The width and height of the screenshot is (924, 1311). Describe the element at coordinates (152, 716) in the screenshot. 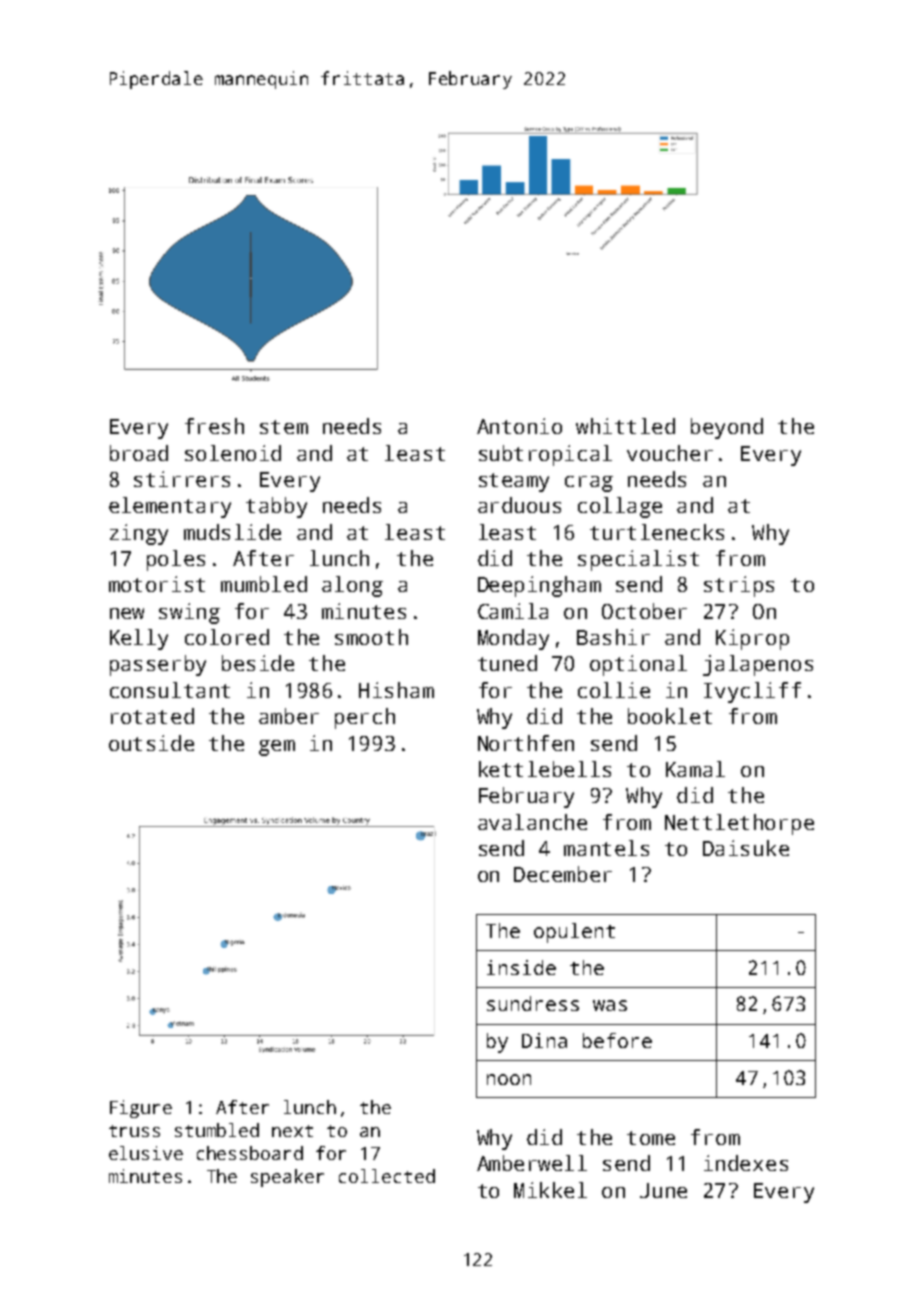

I see `rotated` at that location.
